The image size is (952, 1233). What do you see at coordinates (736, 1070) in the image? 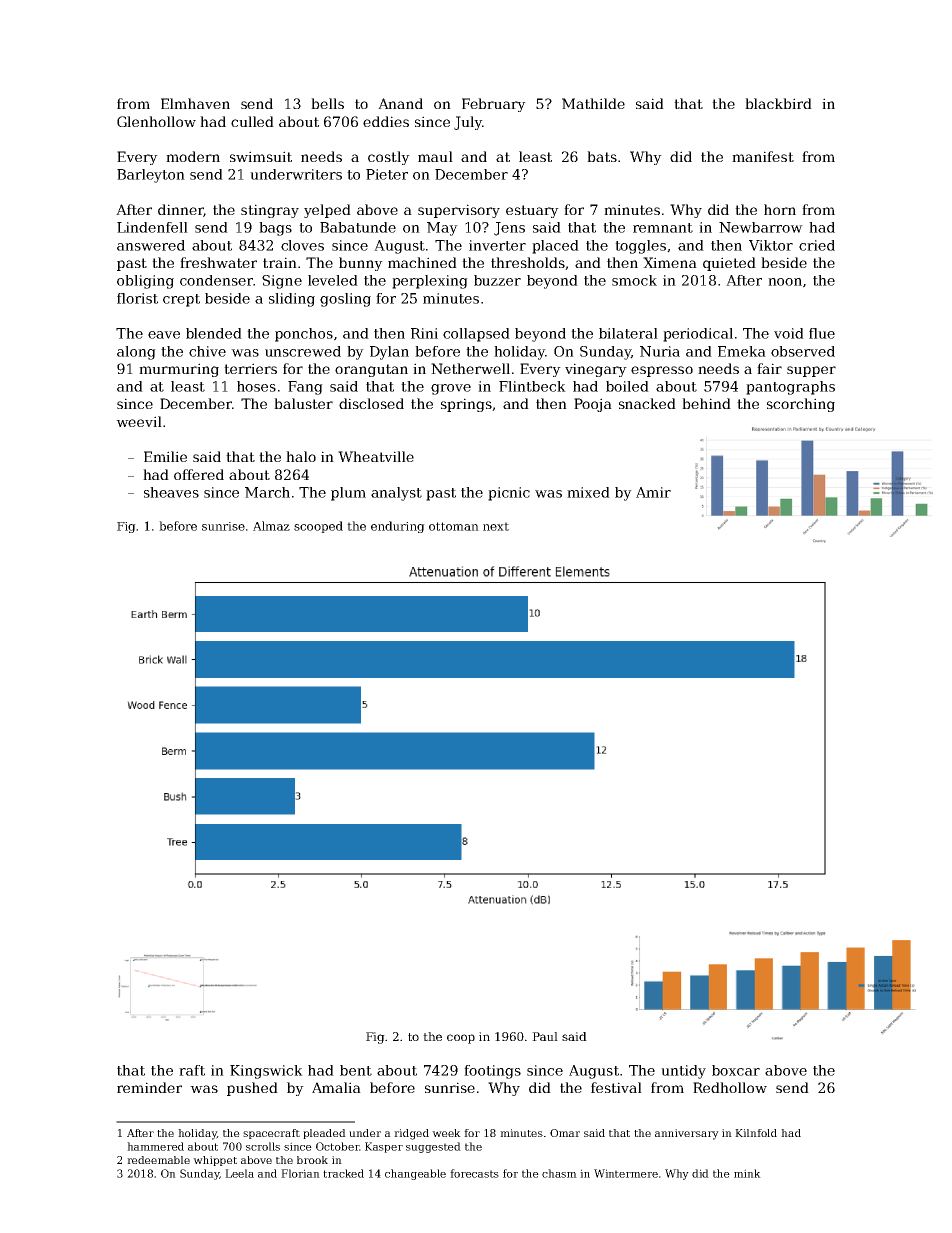
I see `boxcar` at bounding box center [736, 1070].
